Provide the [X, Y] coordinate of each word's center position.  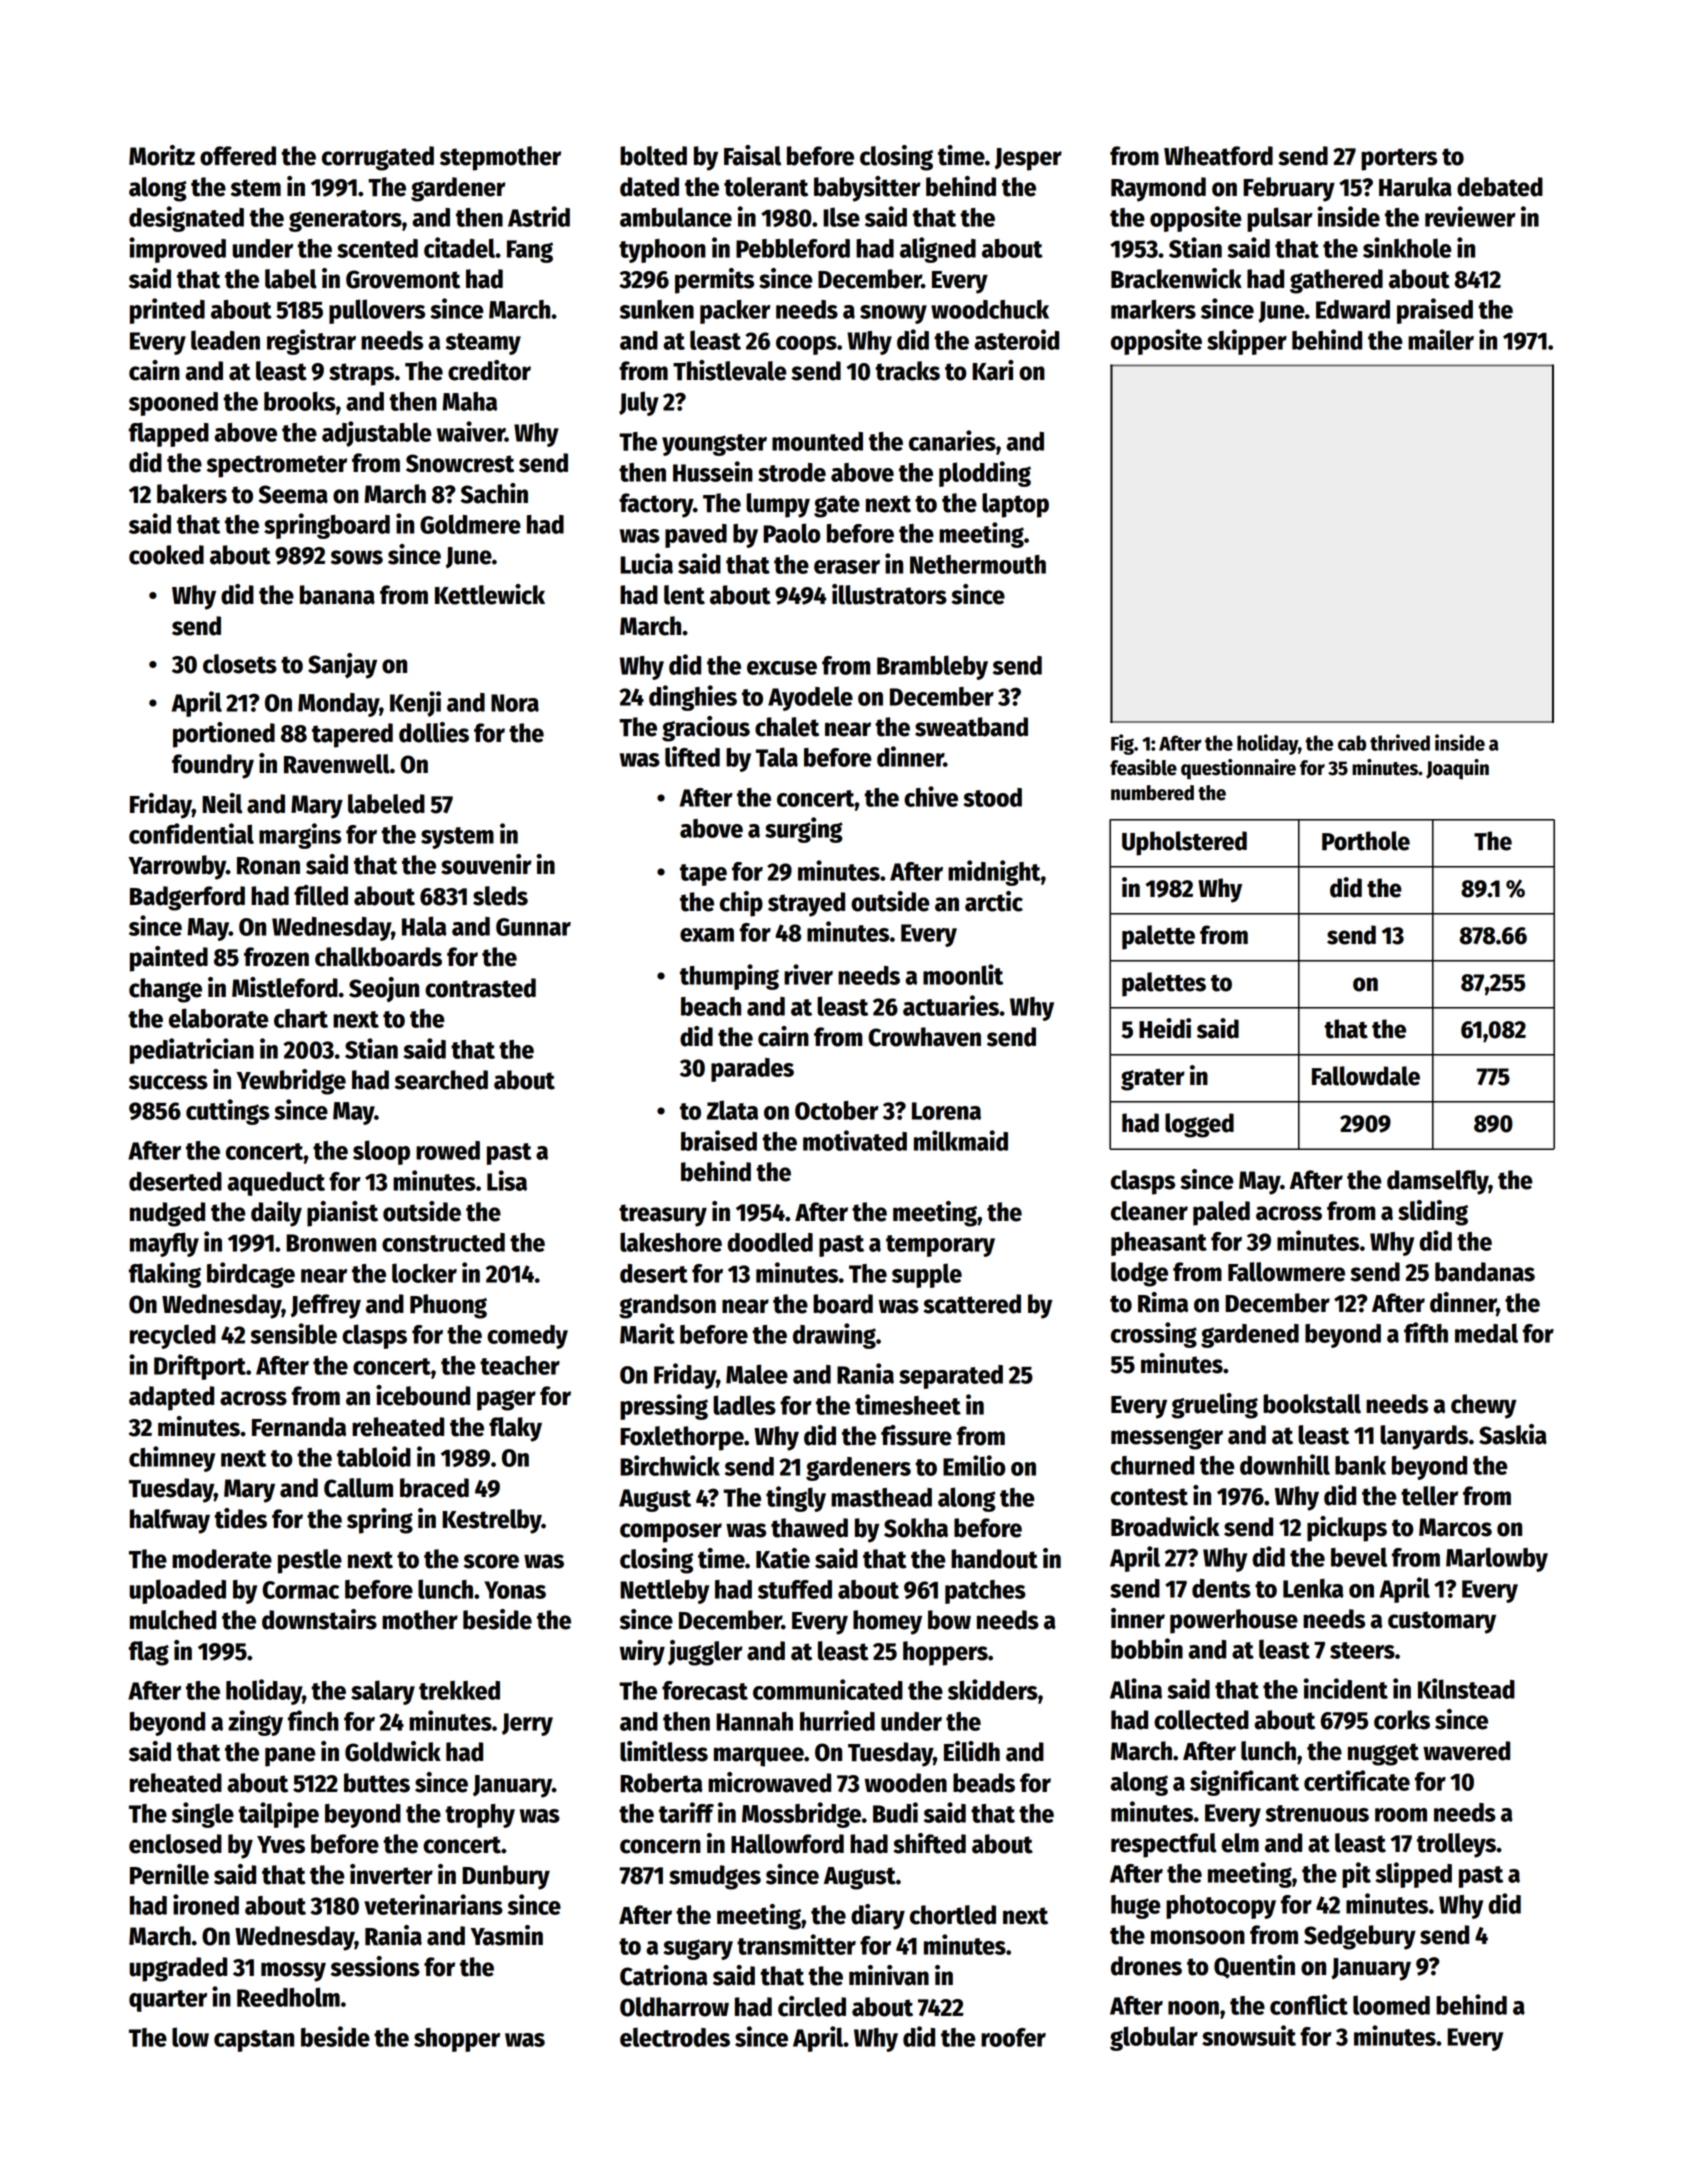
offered [238, 156]
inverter [391, 1874]
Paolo [792, 533]
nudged [167, 1214]
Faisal [752, 155]
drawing [834, 1336]
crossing [1154, 1335]
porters [1399, 159]
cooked [166, 555]
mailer [1441, 339]
